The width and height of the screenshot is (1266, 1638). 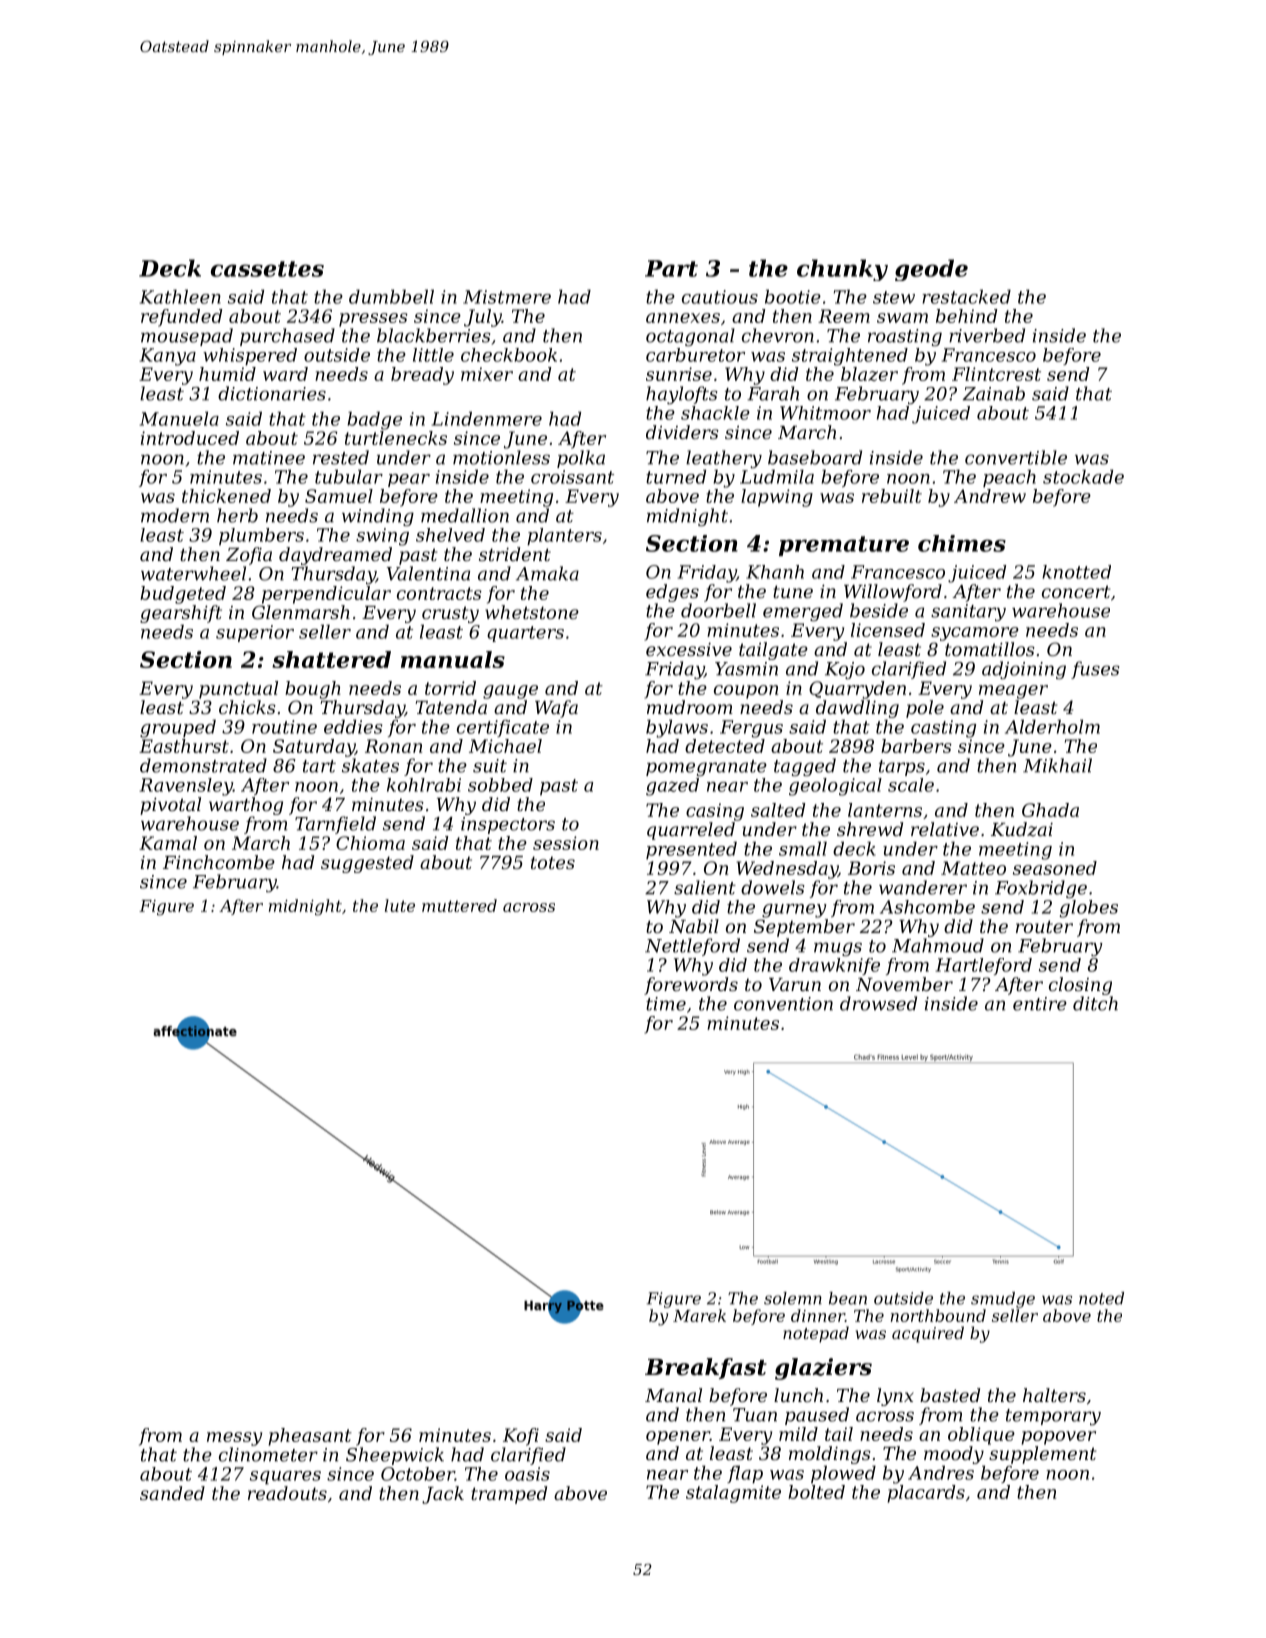 What do you see at coordinates (666, 1004) in the screenshot?
I see `time` at bounding box center [666, 1004].
